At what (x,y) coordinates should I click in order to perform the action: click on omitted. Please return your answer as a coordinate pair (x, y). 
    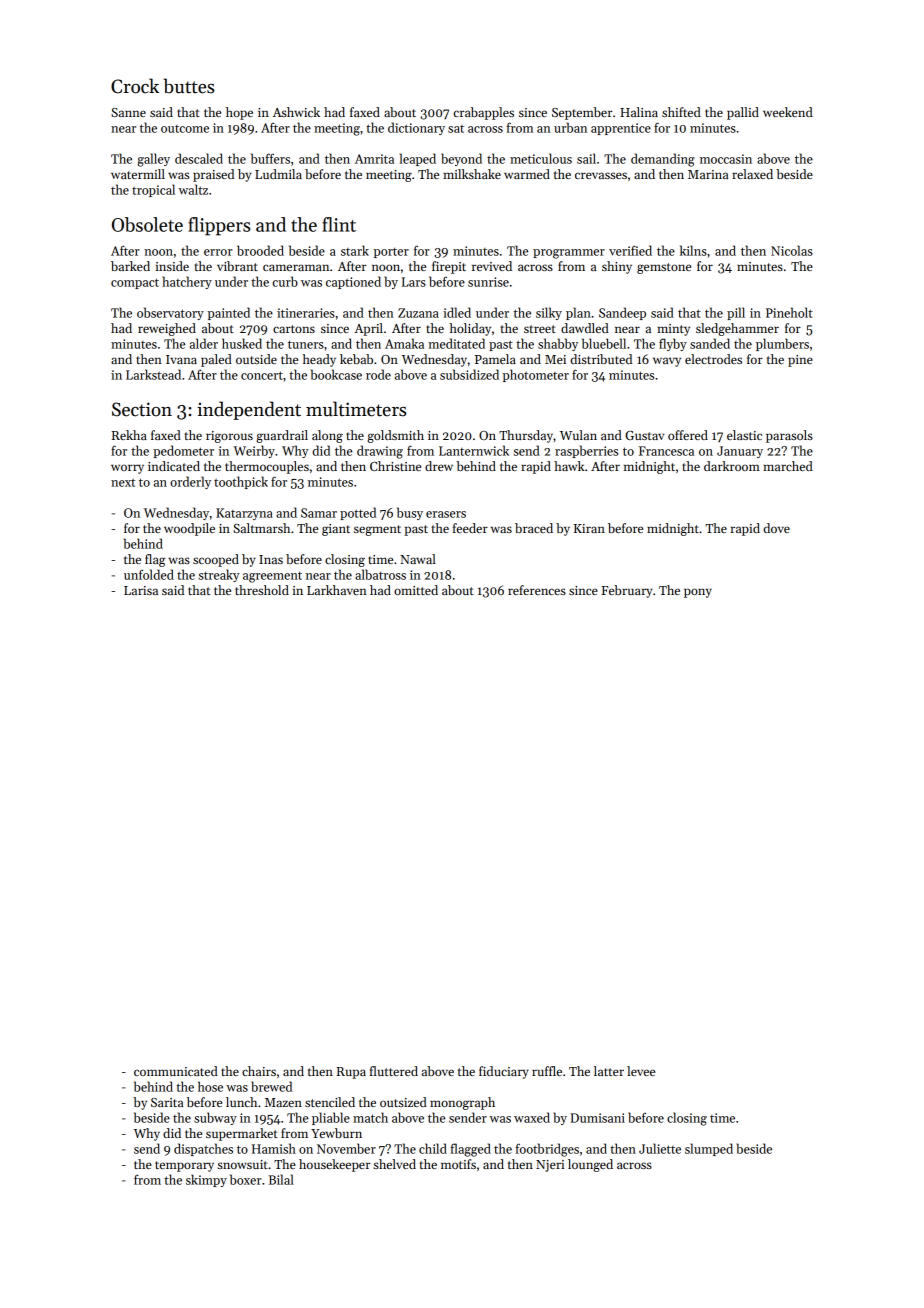
    Looking at the image, I should click on (416, 590).
